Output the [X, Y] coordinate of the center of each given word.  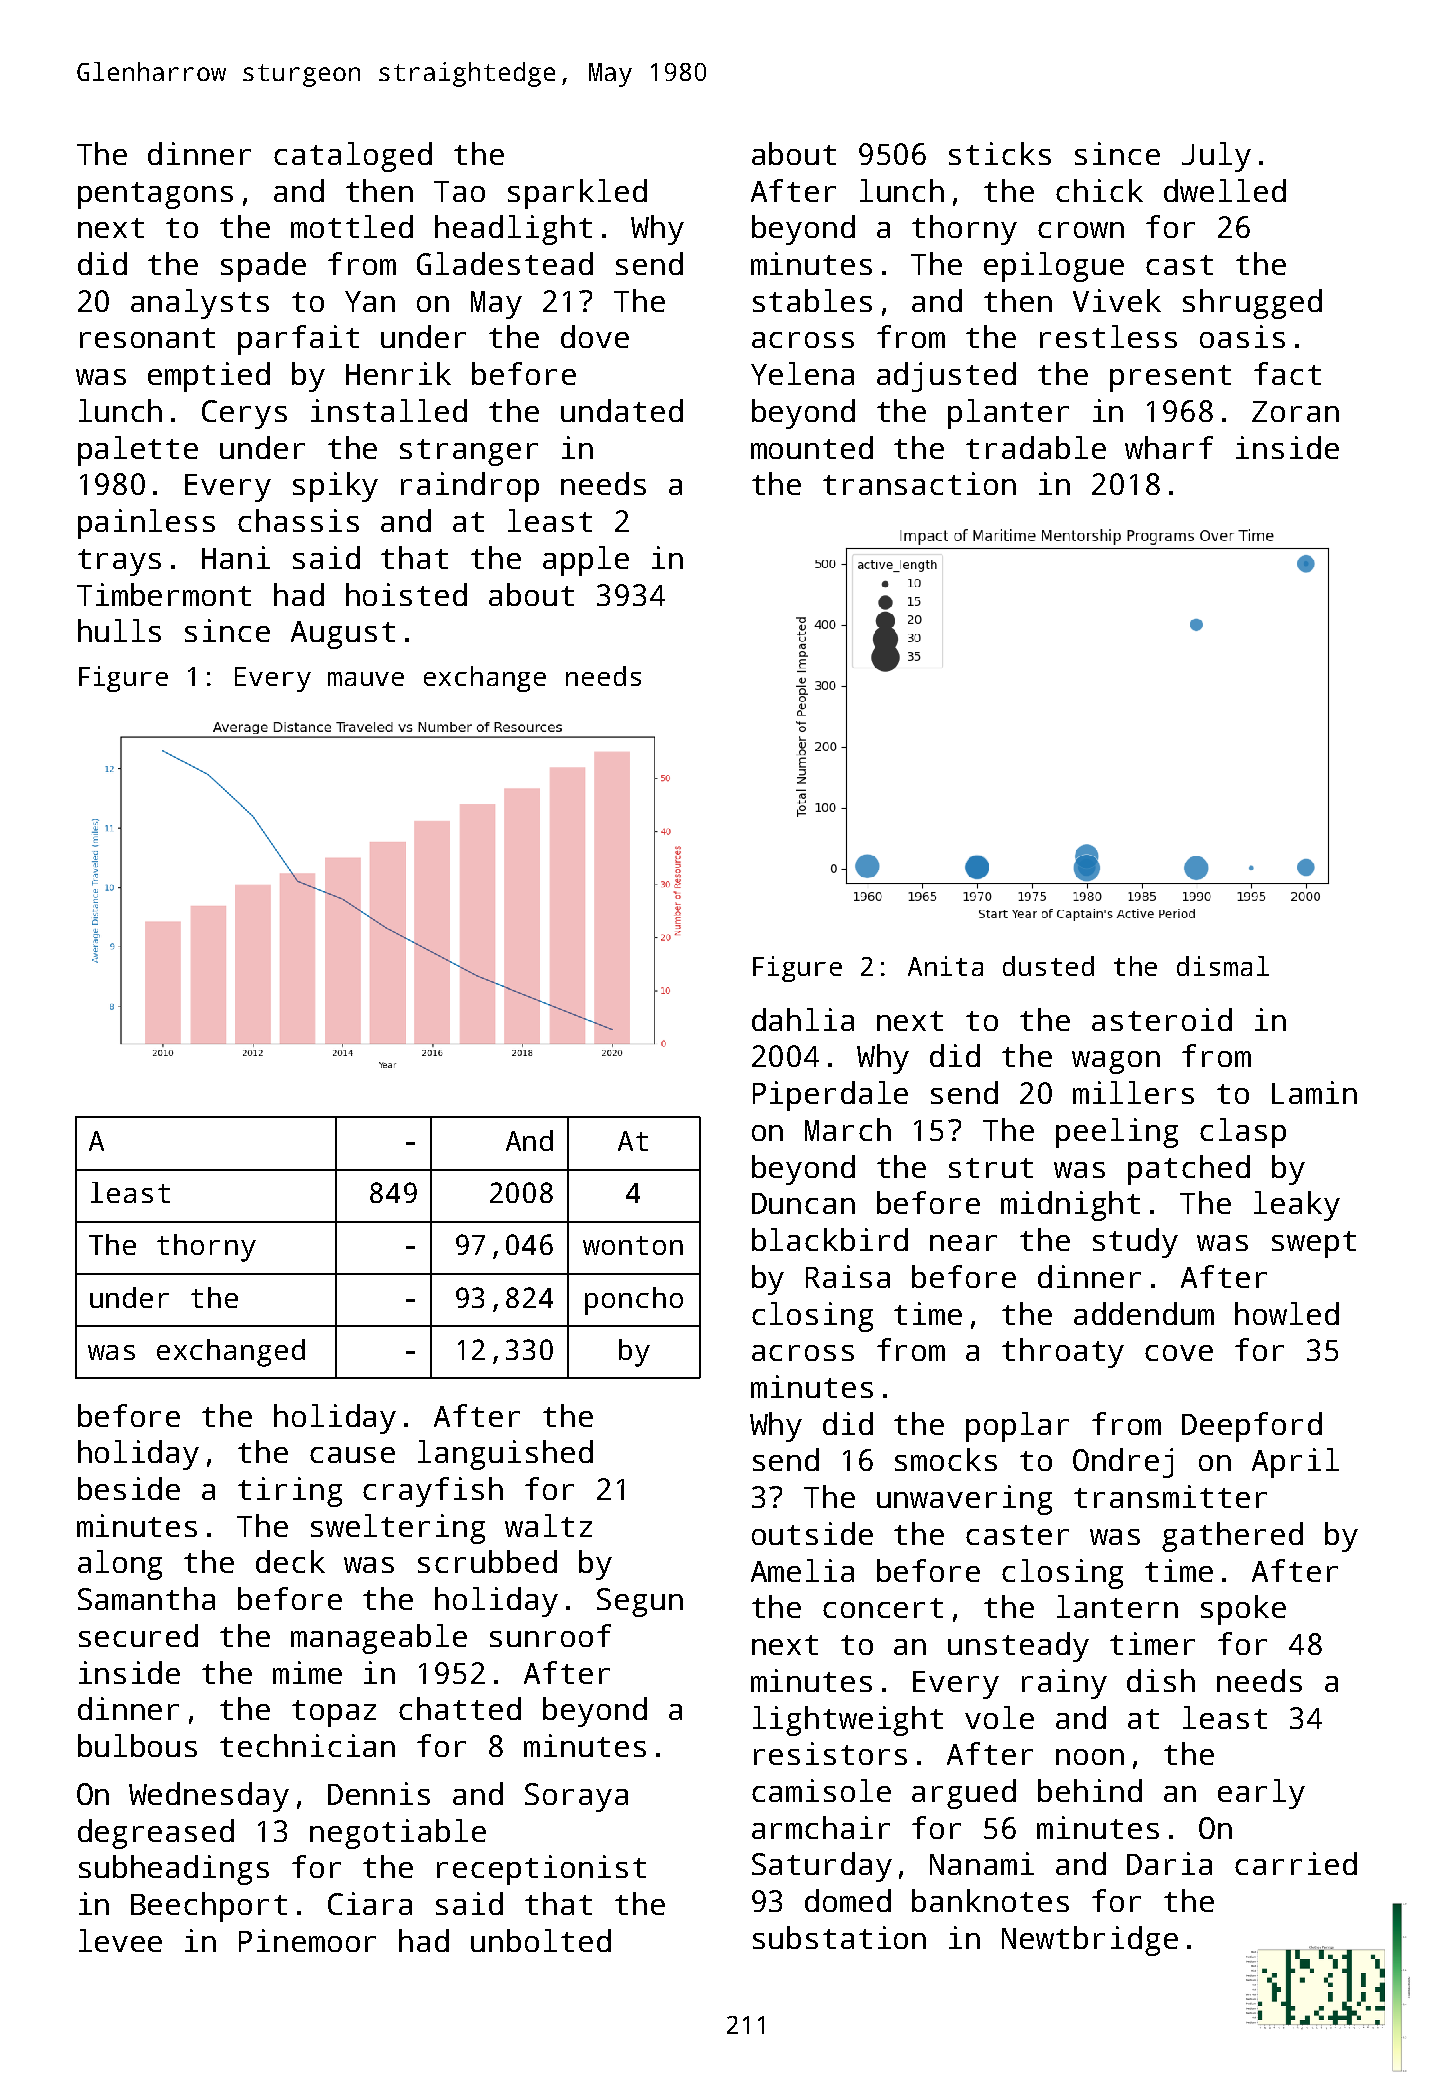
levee [120, 1940]
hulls [119, 630]
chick [1099, 190]
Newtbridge [1090, 1941]
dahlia [803, 1019]
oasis [1242, 336]
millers [1133, 1092]
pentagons [155, 195]
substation [839, 1937]
